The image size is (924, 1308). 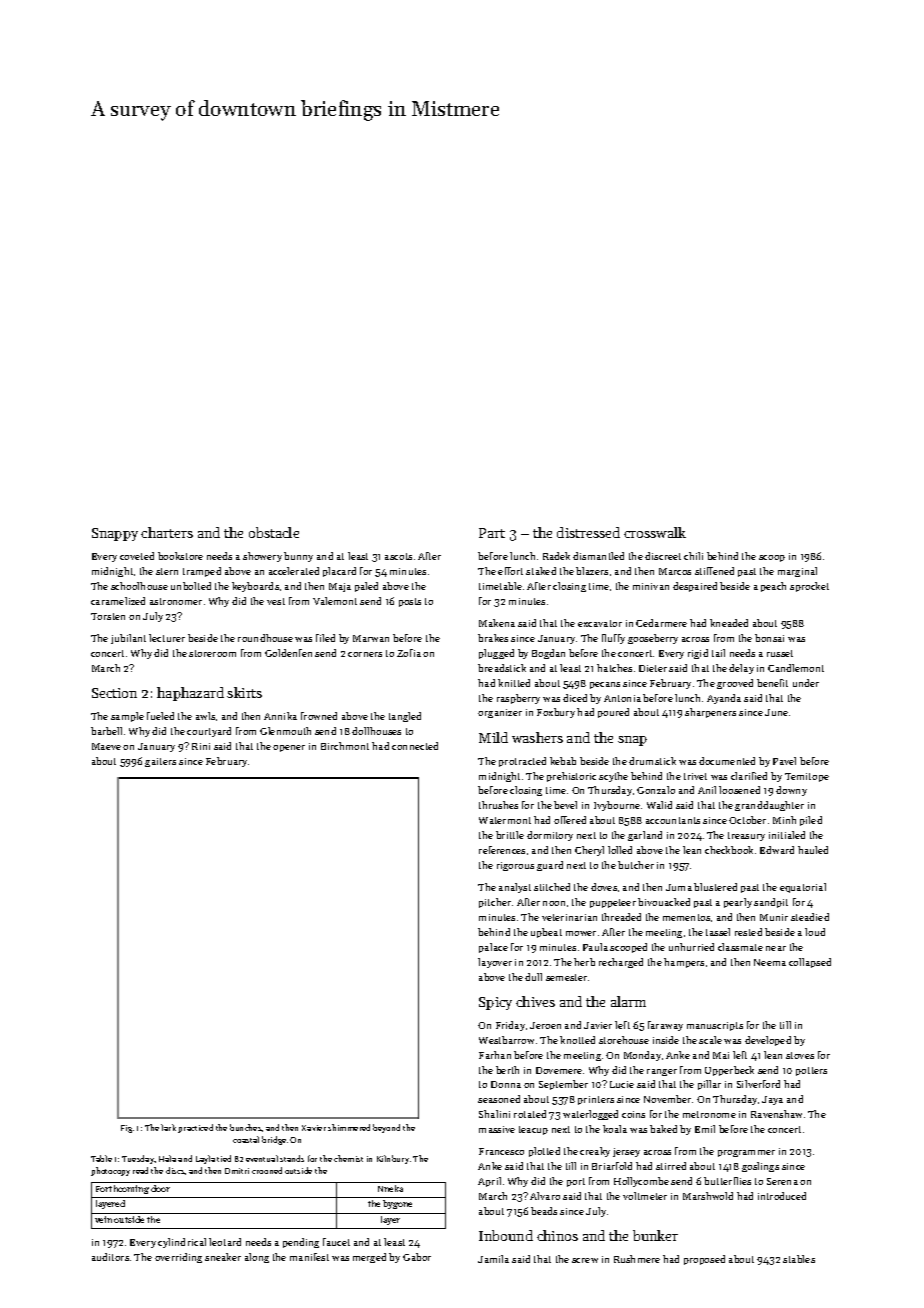 What do you see at coordinates (492, 533) in the page?
I see `Part` at bounding box center [492, 533].
